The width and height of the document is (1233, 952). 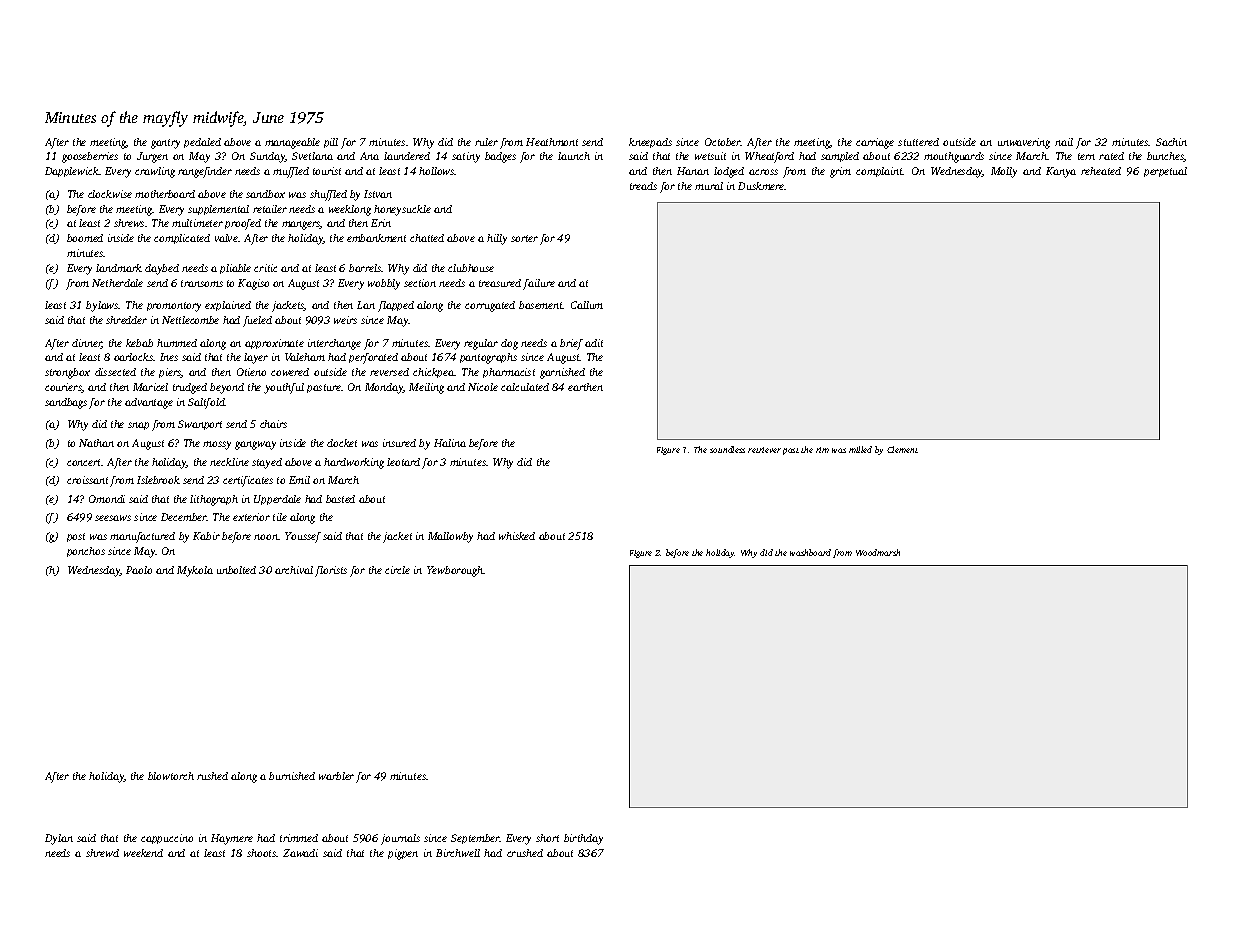 I want to click on ponchos, so click(x=86, y=552).
